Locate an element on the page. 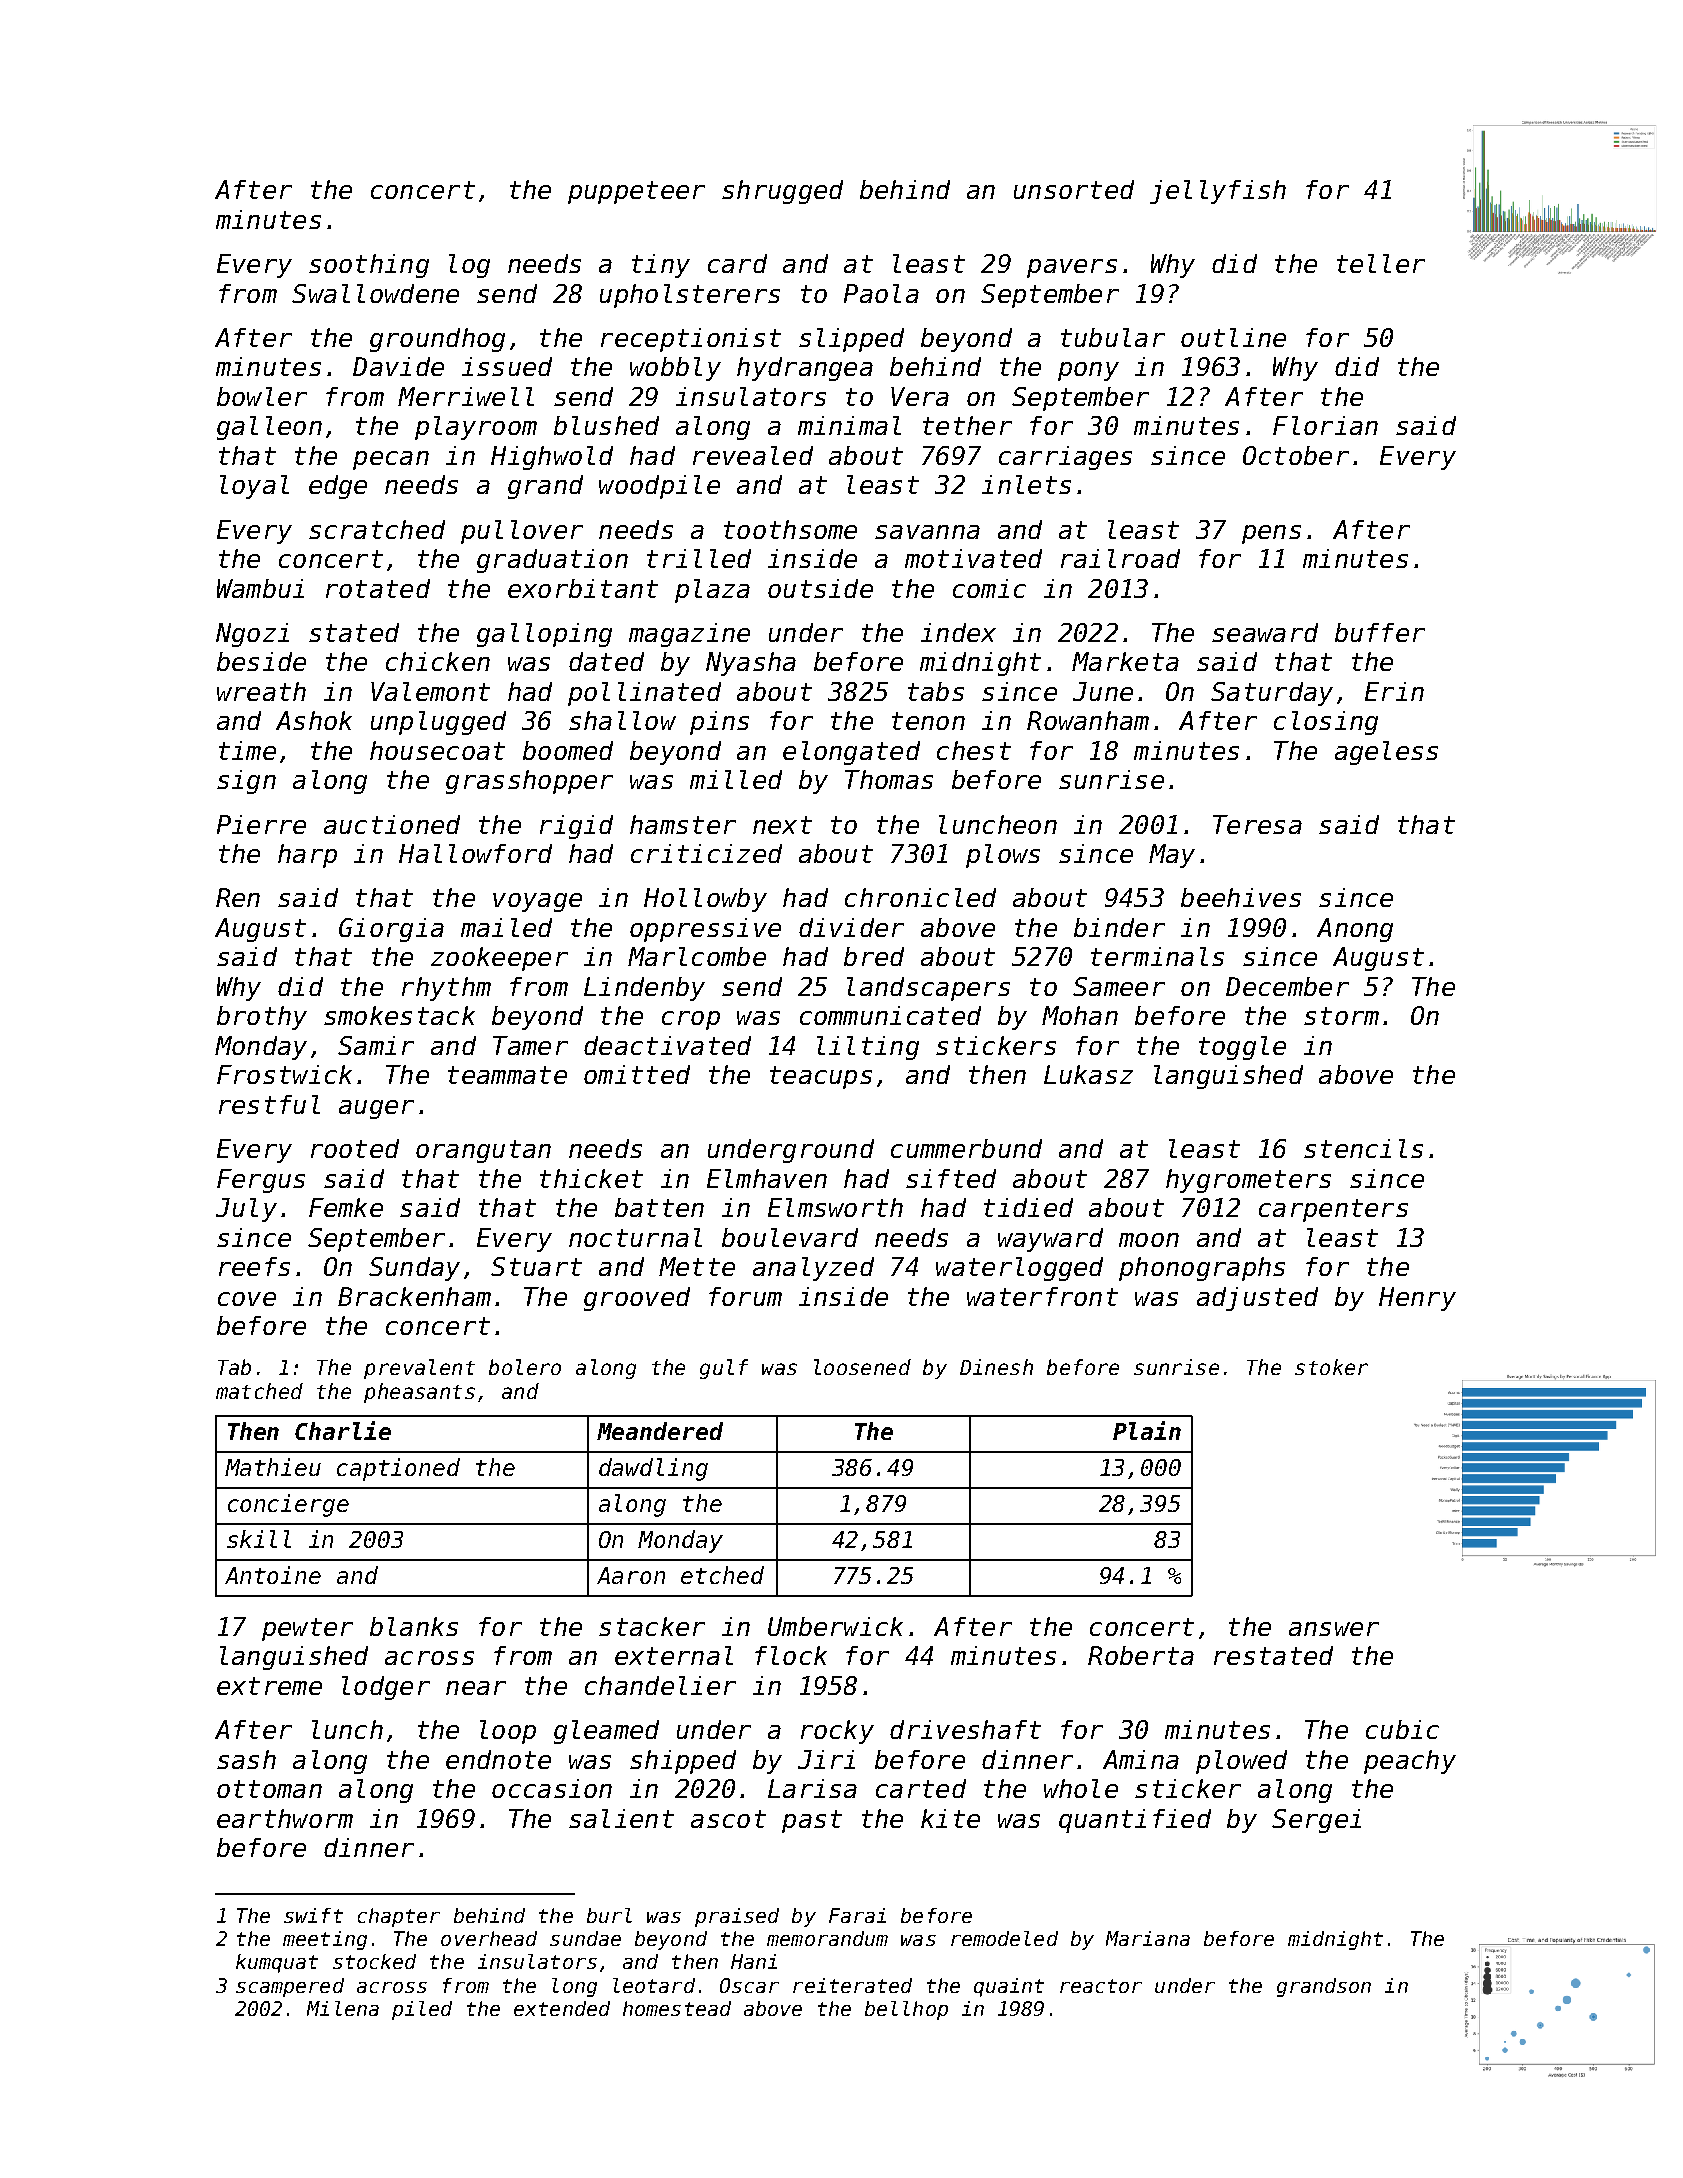 The image size is (1683, 2178). etched is located at coordinates (722, 1575).
